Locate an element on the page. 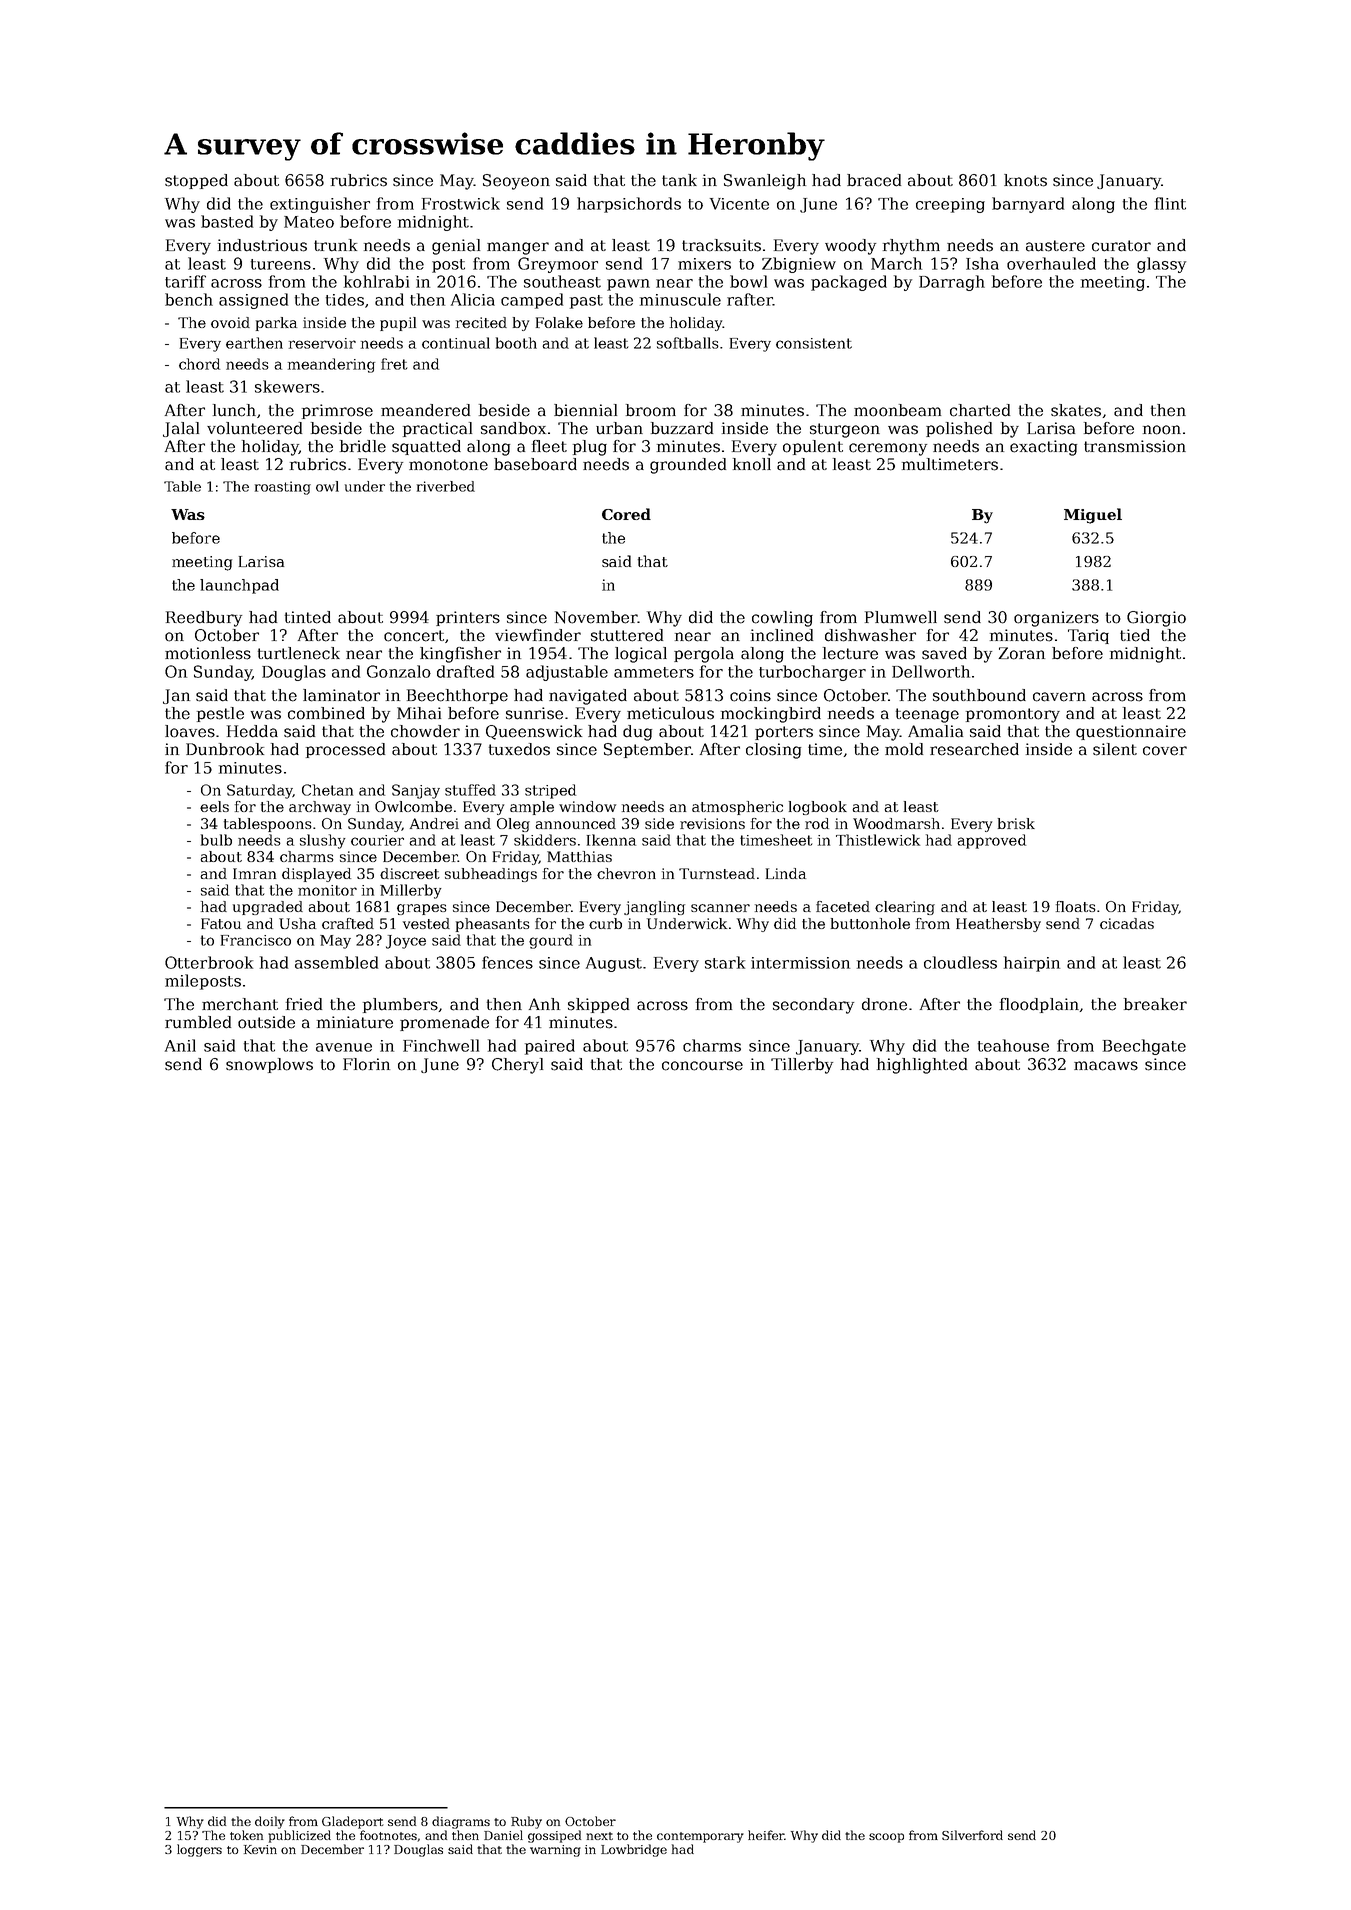  doily is located at coordinates (270, 1822).
